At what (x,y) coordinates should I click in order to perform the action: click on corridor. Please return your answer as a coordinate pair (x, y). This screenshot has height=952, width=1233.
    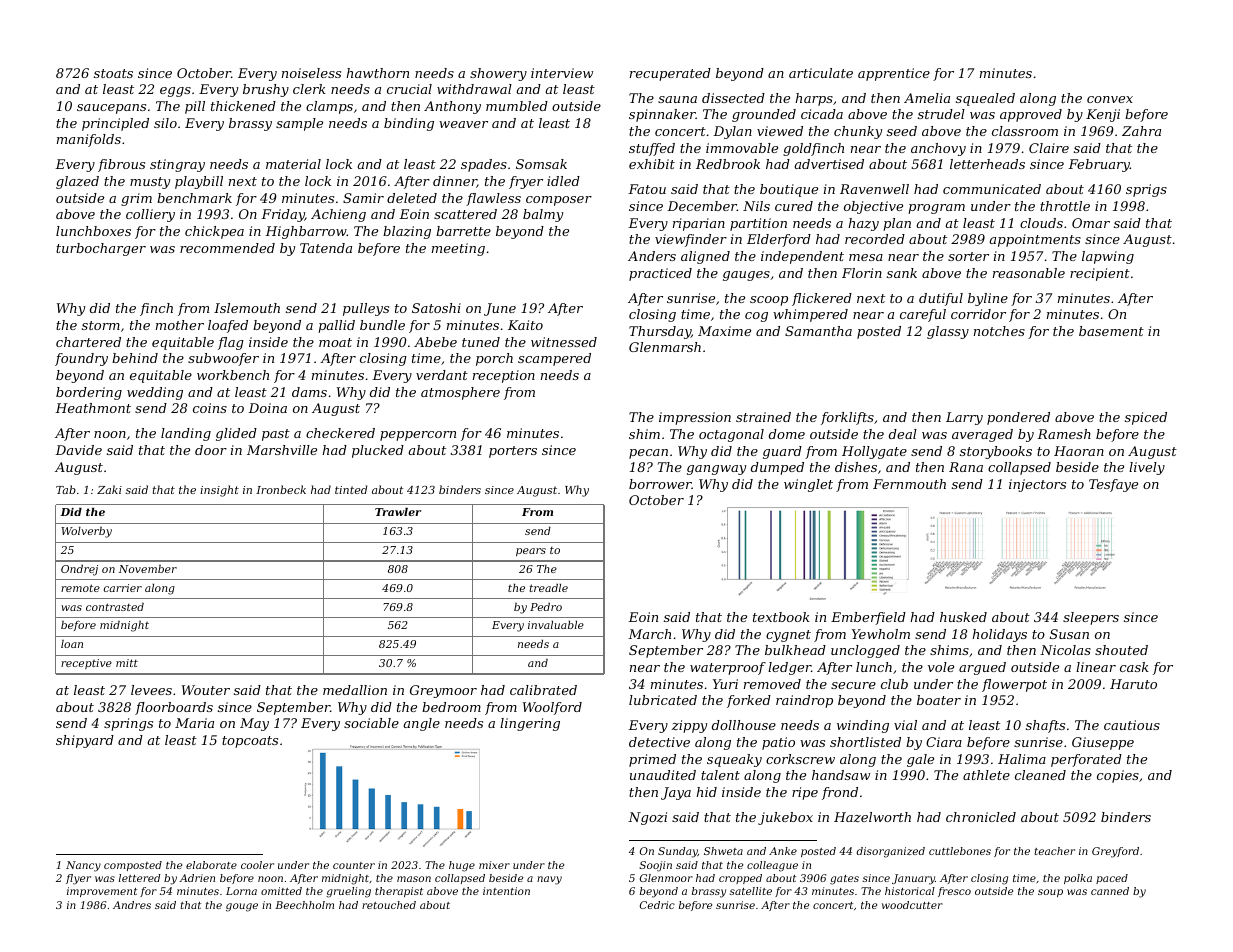
    Looking at the image, I should click on (978, 314).
